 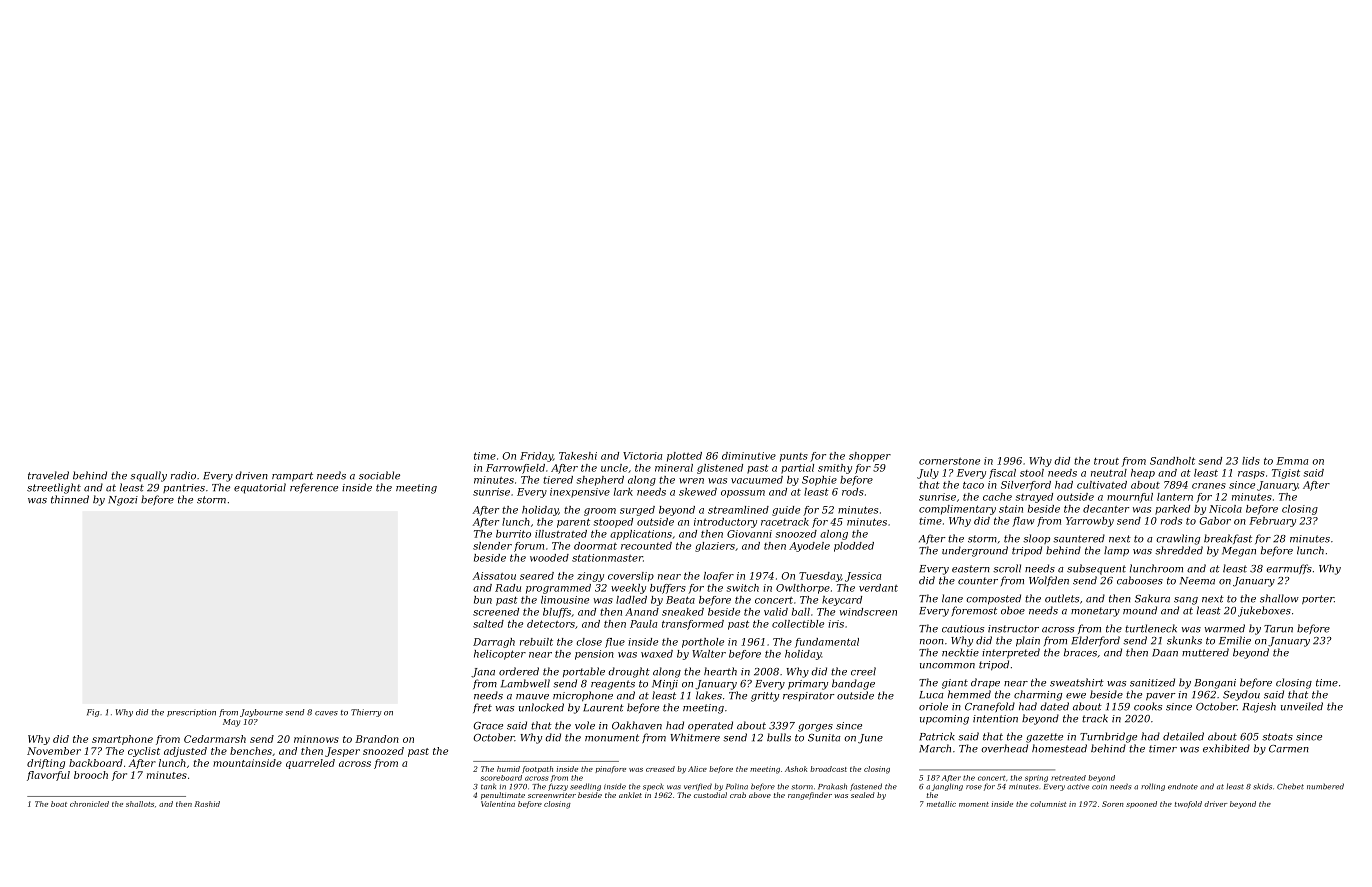 What do you see at coordinates (500, 655) in the screenshot?
I see `helicopter` at bounding box center [500, 655].
